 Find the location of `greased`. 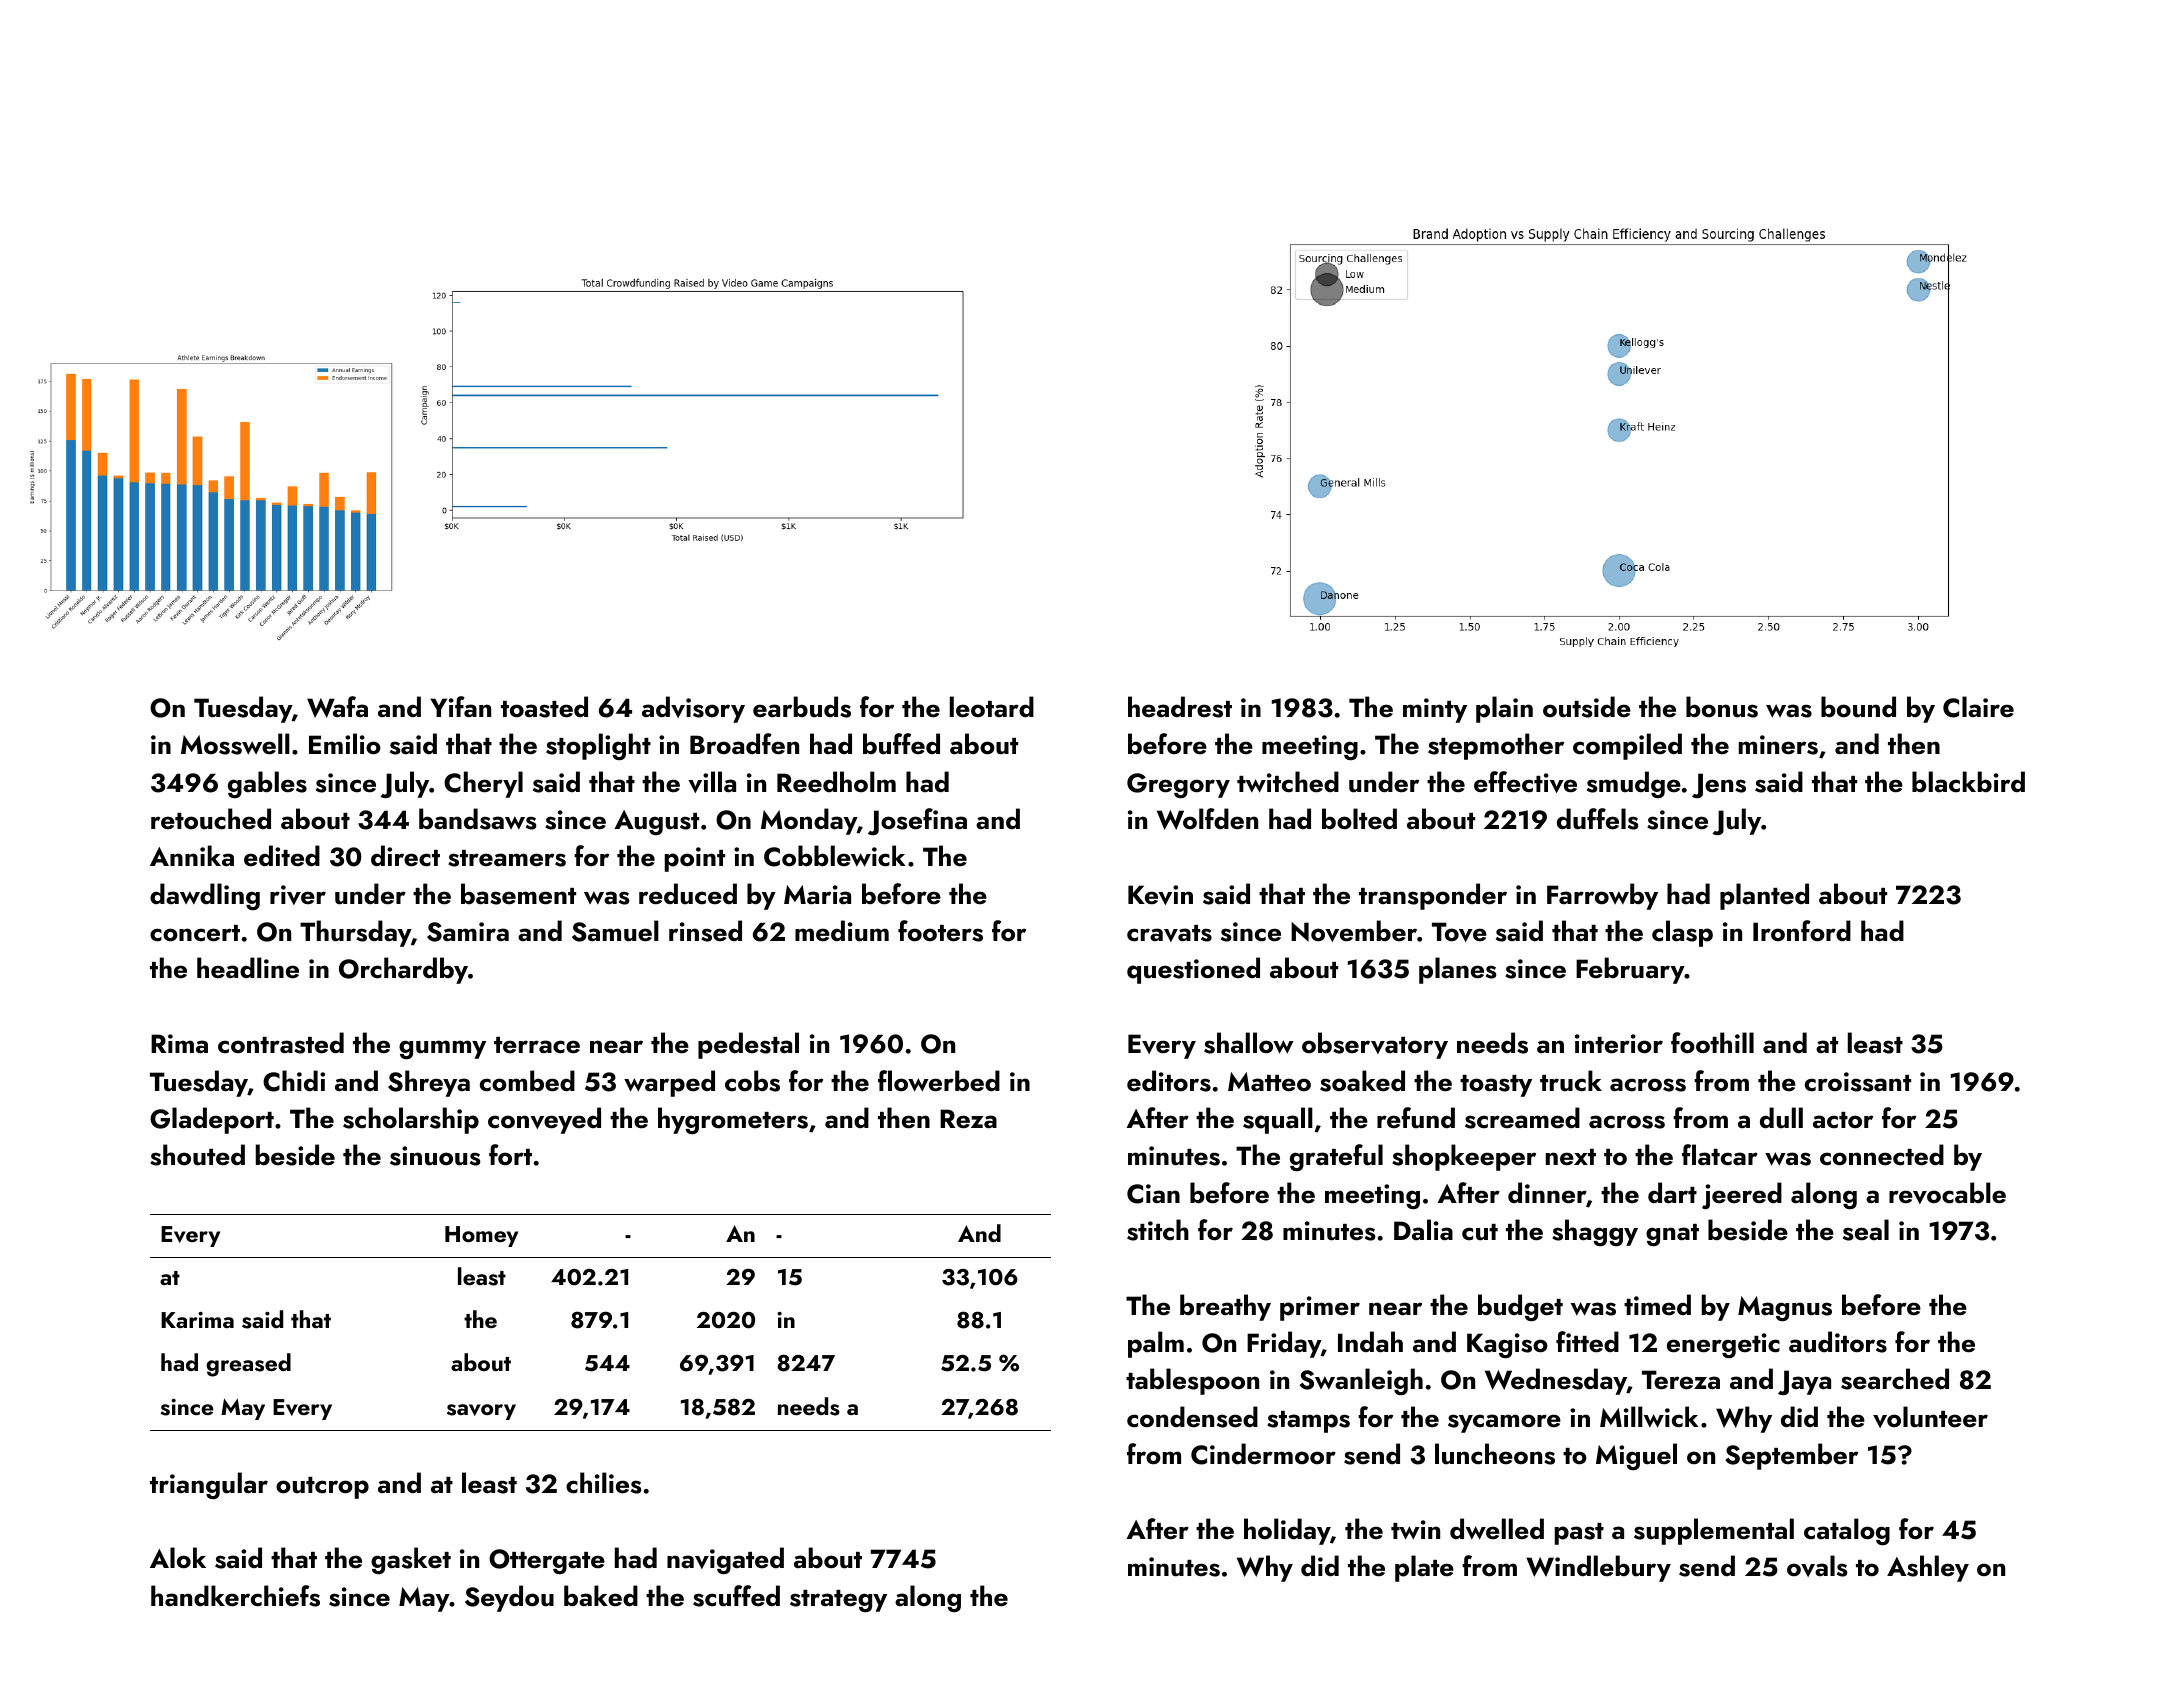

greased is located at coordinates (248, 1365).
